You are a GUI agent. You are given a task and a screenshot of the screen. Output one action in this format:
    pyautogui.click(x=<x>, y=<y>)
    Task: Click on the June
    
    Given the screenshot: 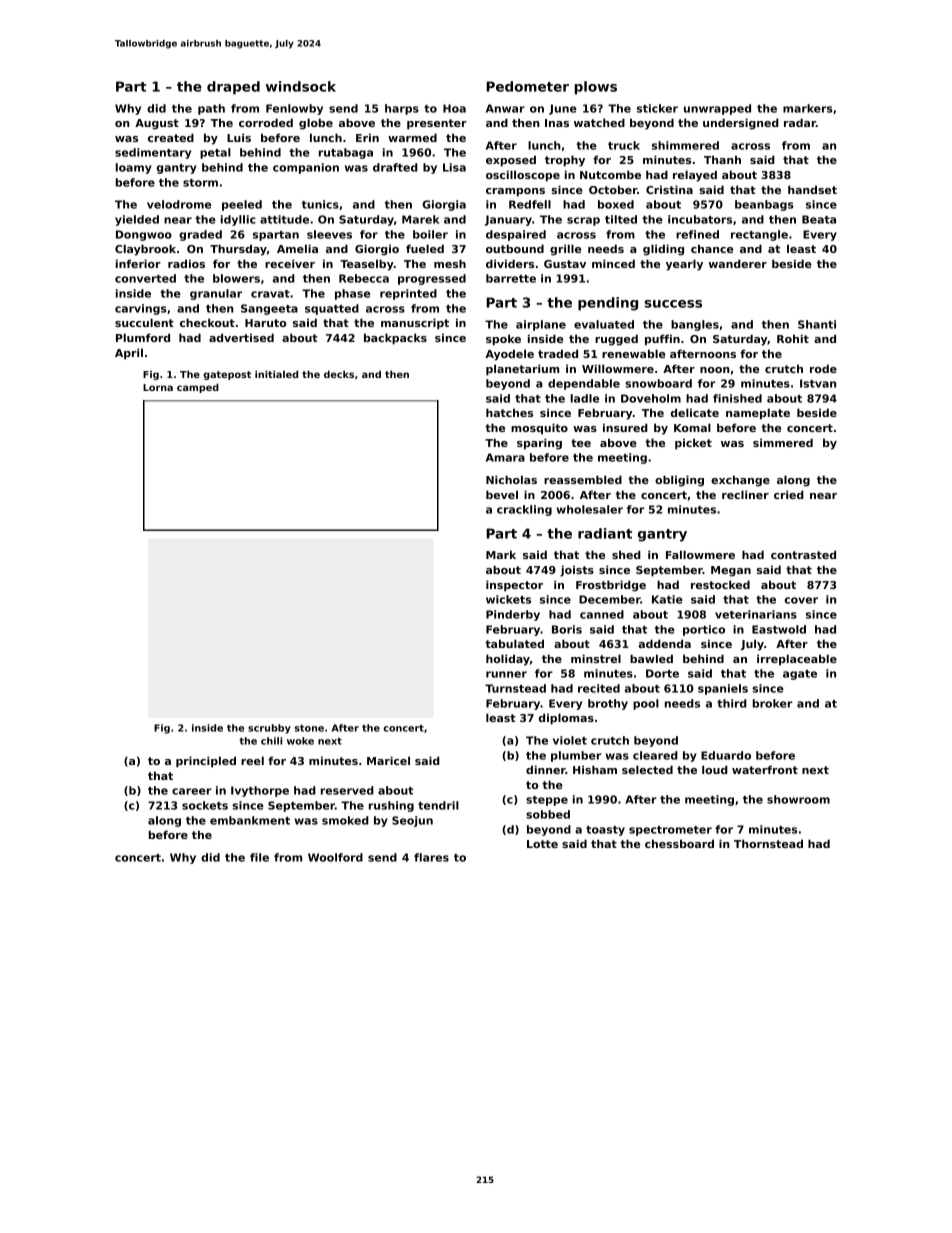 What is the action you would take?
    pyautogui.click(x=563, y=109)
